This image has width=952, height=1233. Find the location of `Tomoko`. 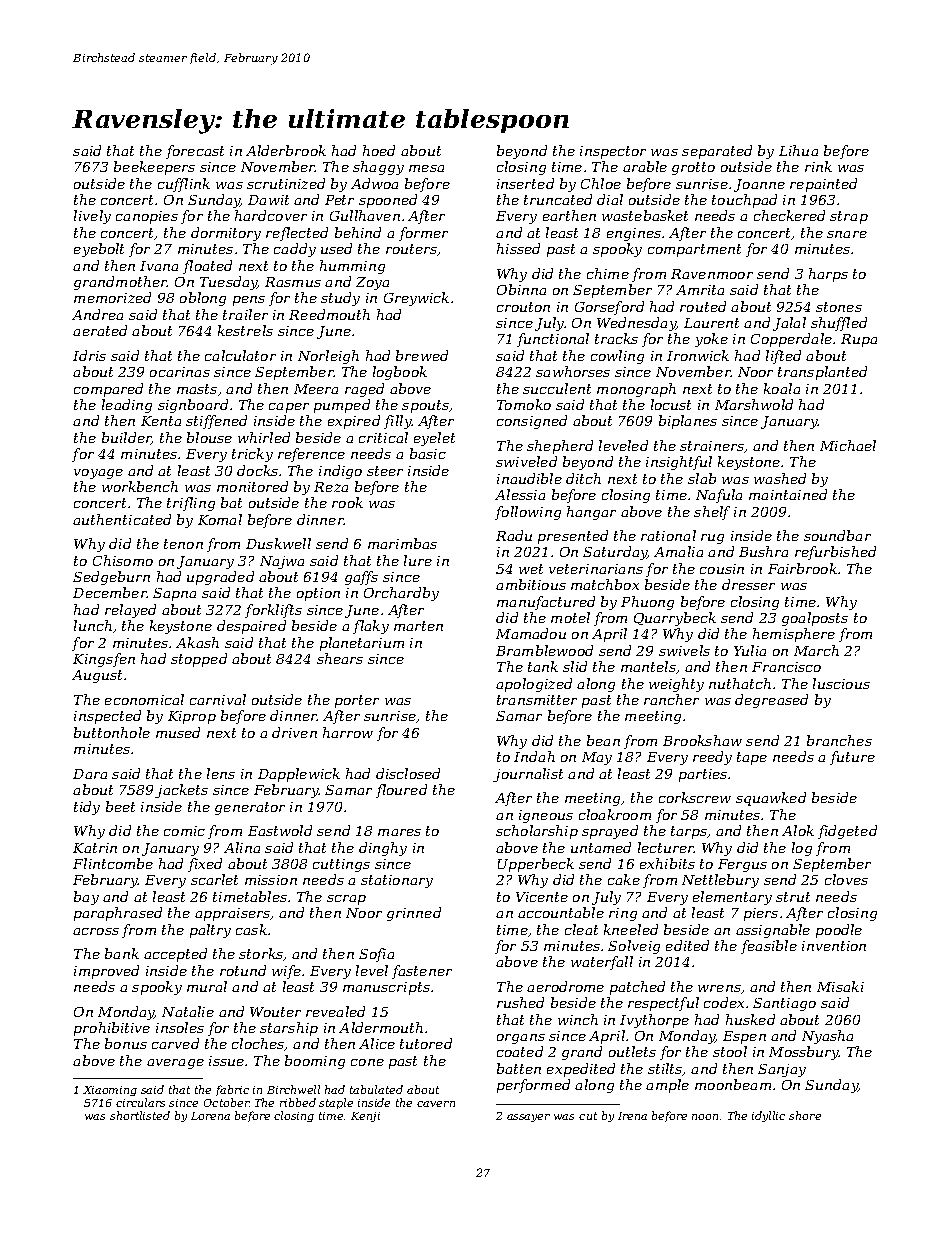

Tomoko is located at coordinates (524, 404).
